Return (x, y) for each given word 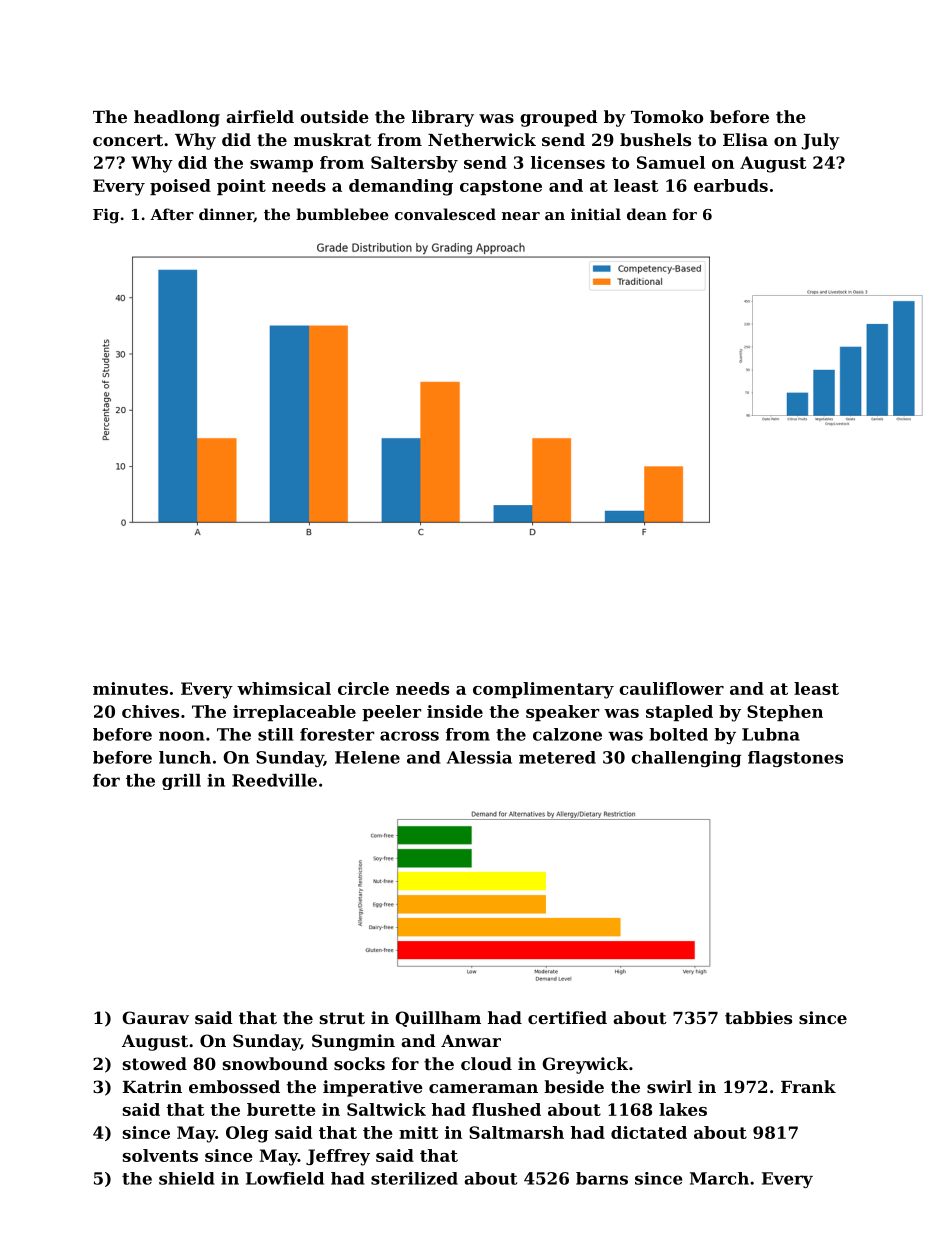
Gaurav (155, 1017)
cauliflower (671, 688)
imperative (373, 1088)
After (172, 214)
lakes (683, 1109)
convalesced (445, 214)
